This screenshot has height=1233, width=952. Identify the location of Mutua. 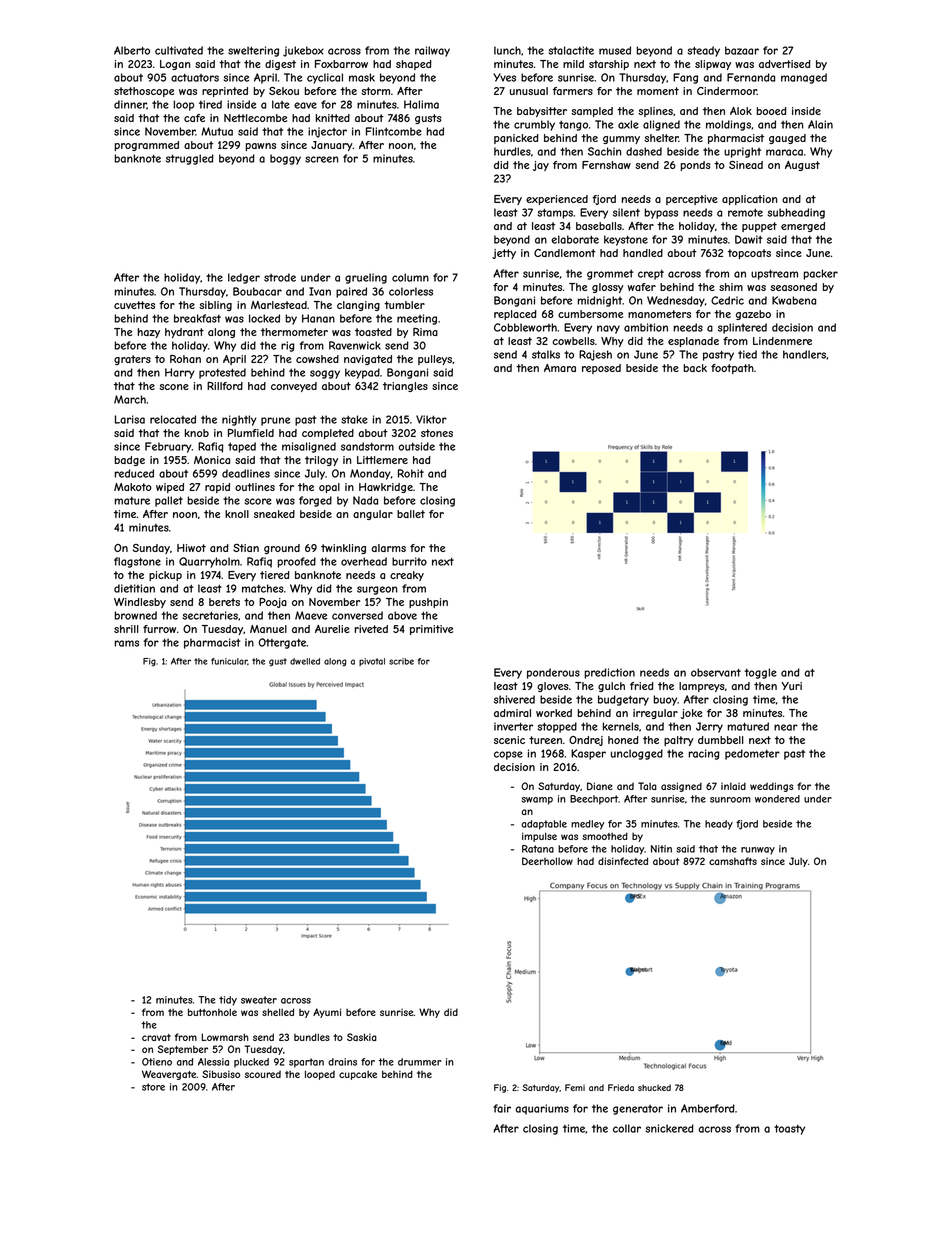
(217, 131).
